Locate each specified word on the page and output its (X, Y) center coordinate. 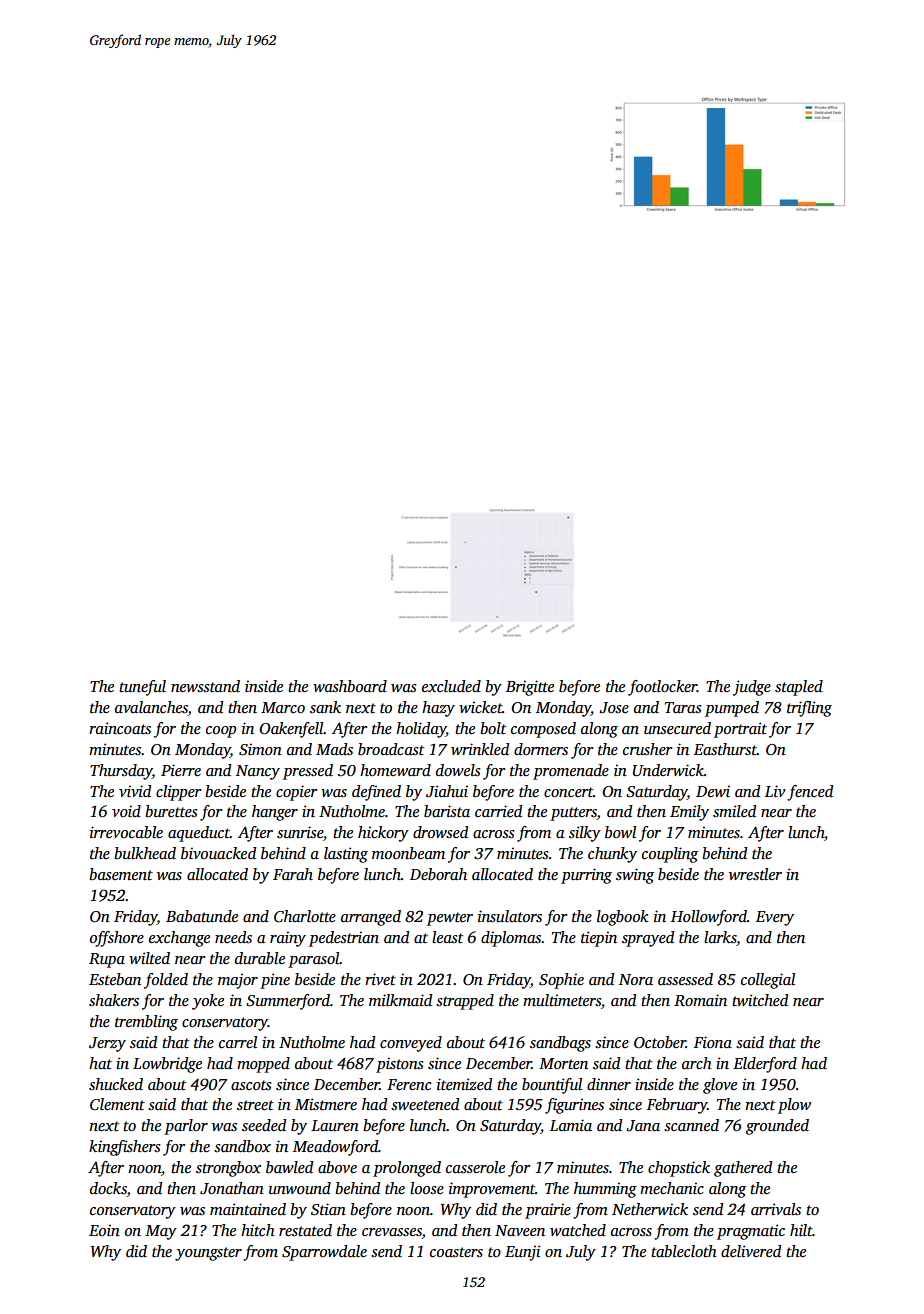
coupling (670, 855)
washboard (350, 686)
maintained (248, 1209)
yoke (208, 1002)
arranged (371, 918)
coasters (456, 1252)
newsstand (205, 686)
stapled (799, 688)
